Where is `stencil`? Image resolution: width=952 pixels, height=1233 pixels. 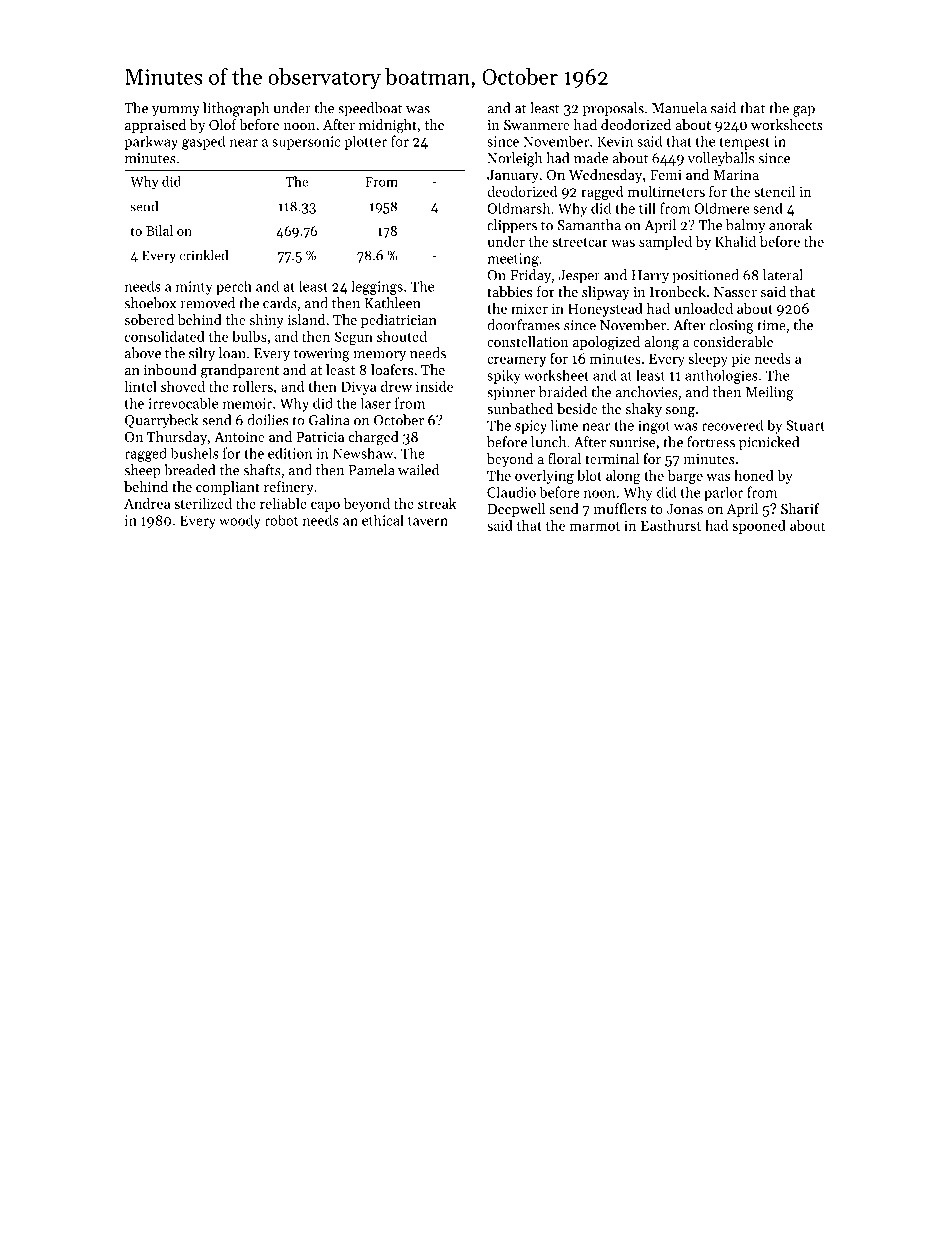 stencil is located at coordinates (774, 191).
